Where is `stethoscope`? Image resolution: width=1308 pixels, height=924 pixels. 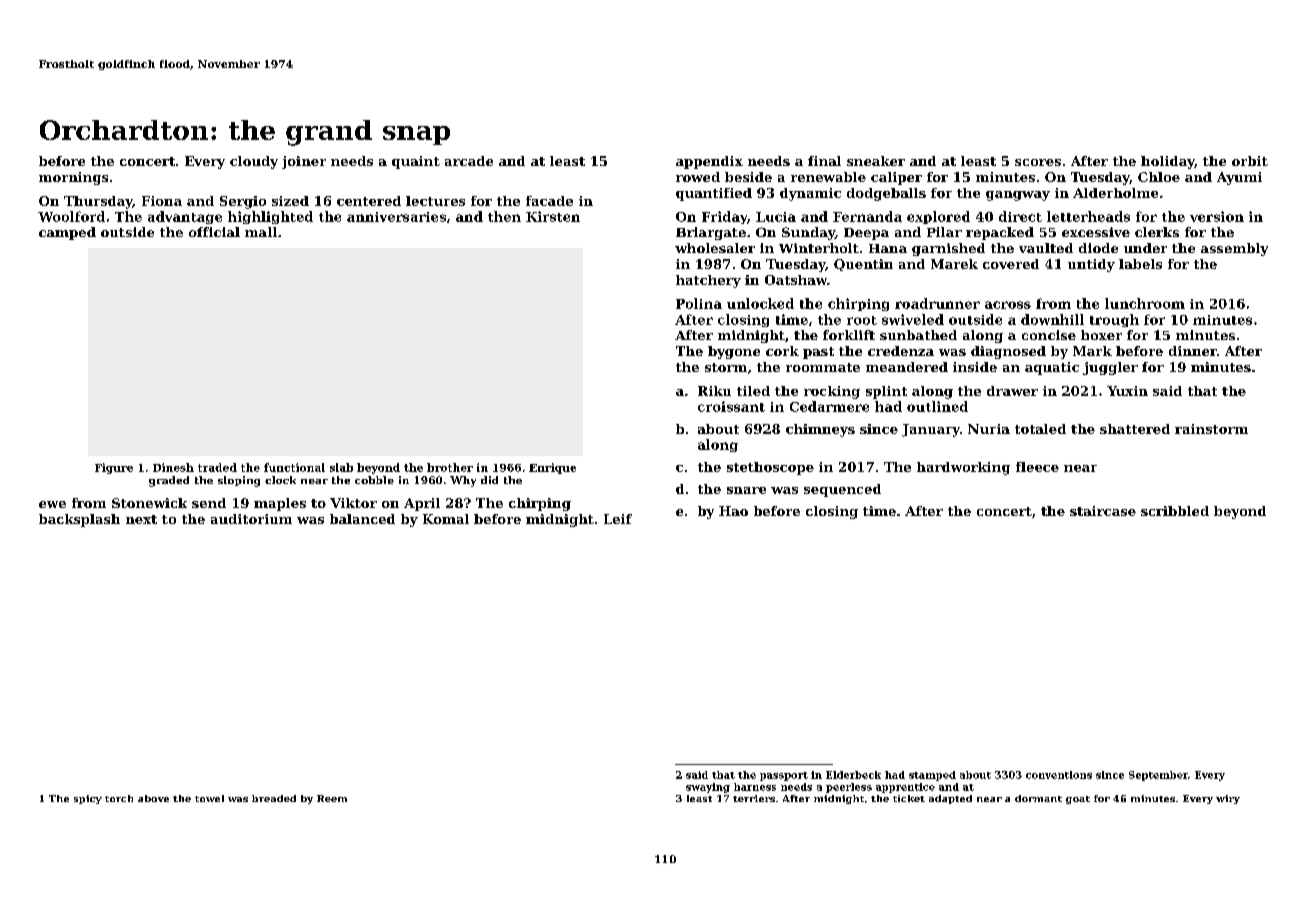
stethoscope is located at coordinates (770, 468).
